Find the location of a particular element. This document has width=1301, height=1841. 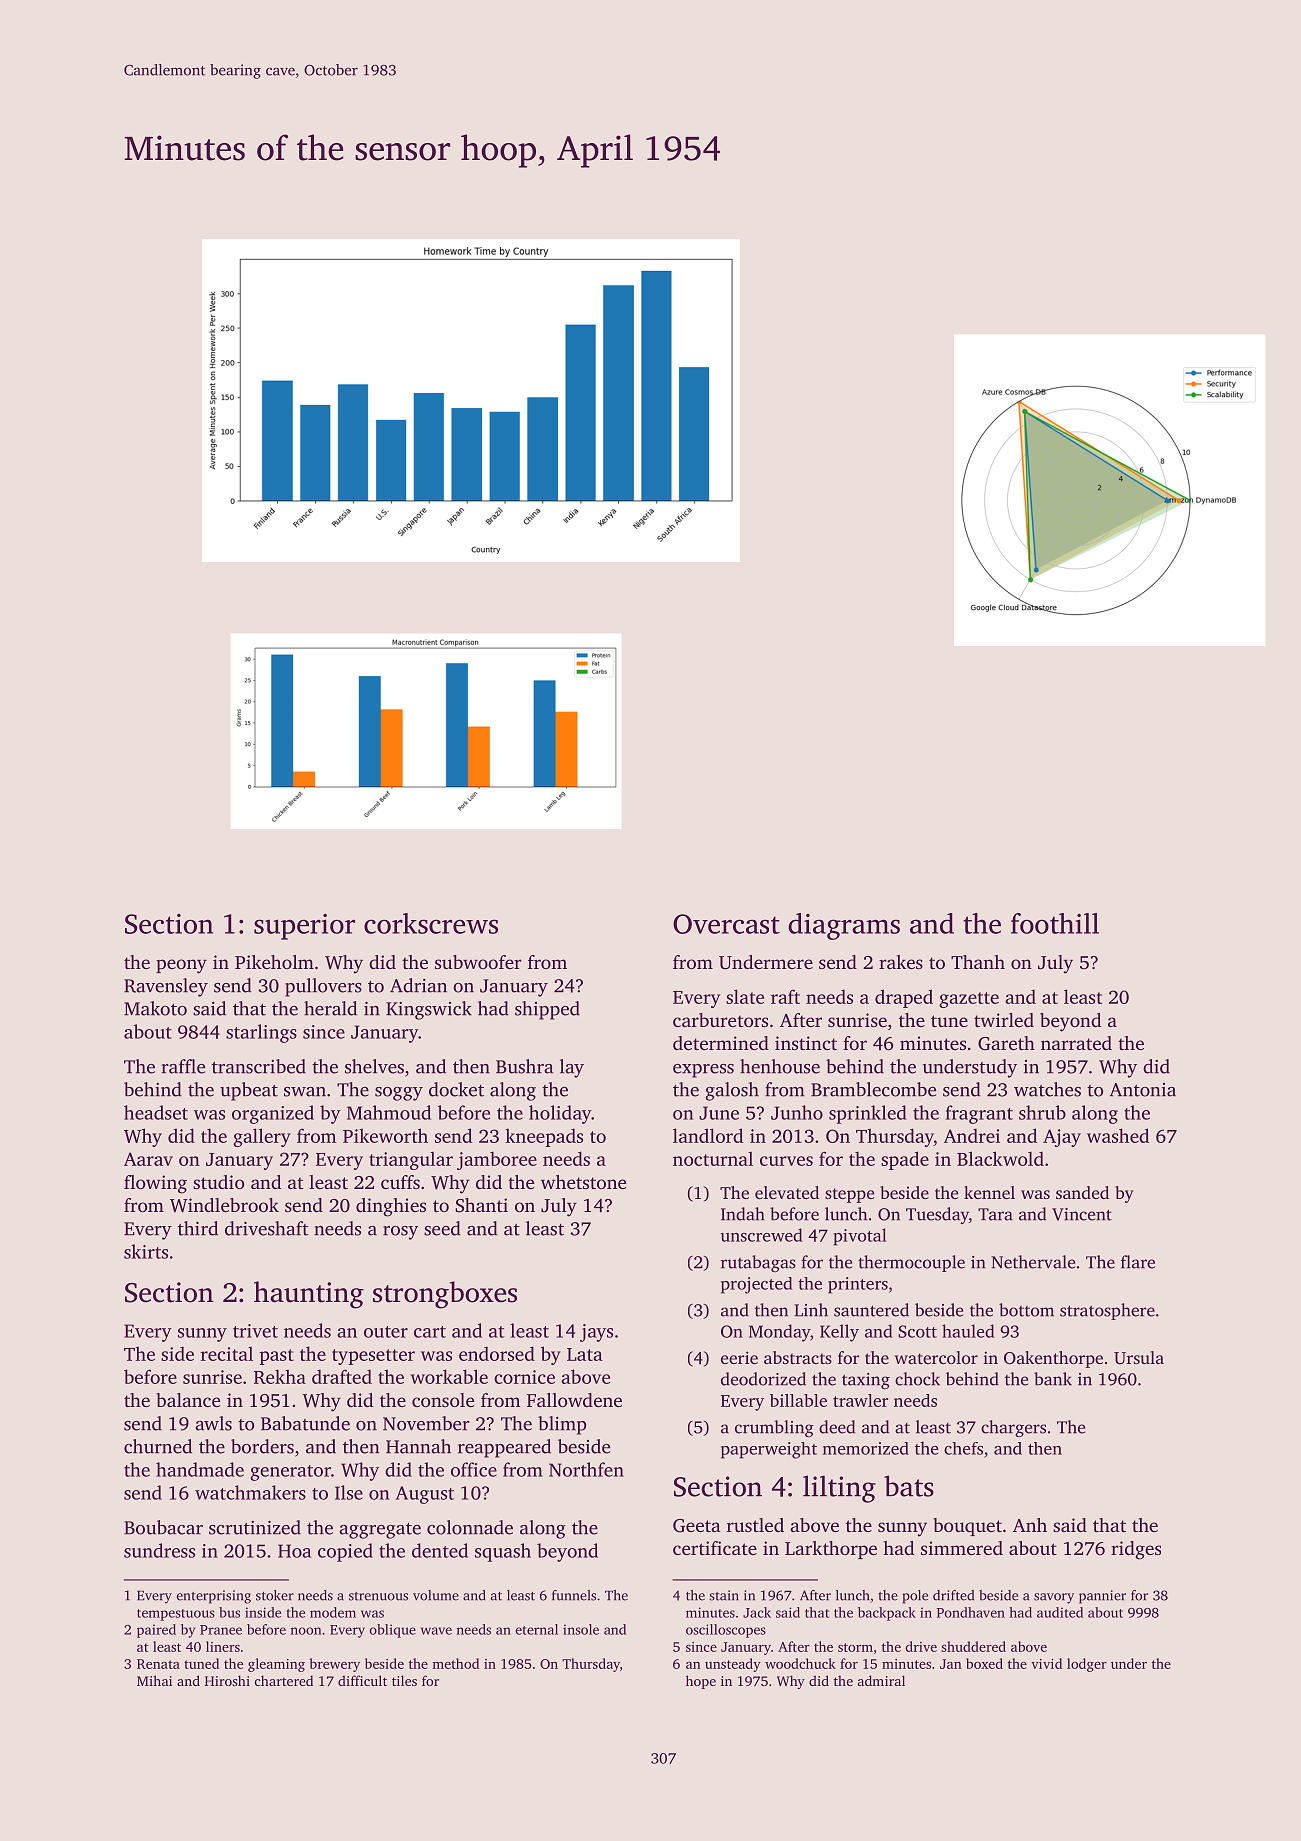

typesetter is located at coordinates (373, 1357).
